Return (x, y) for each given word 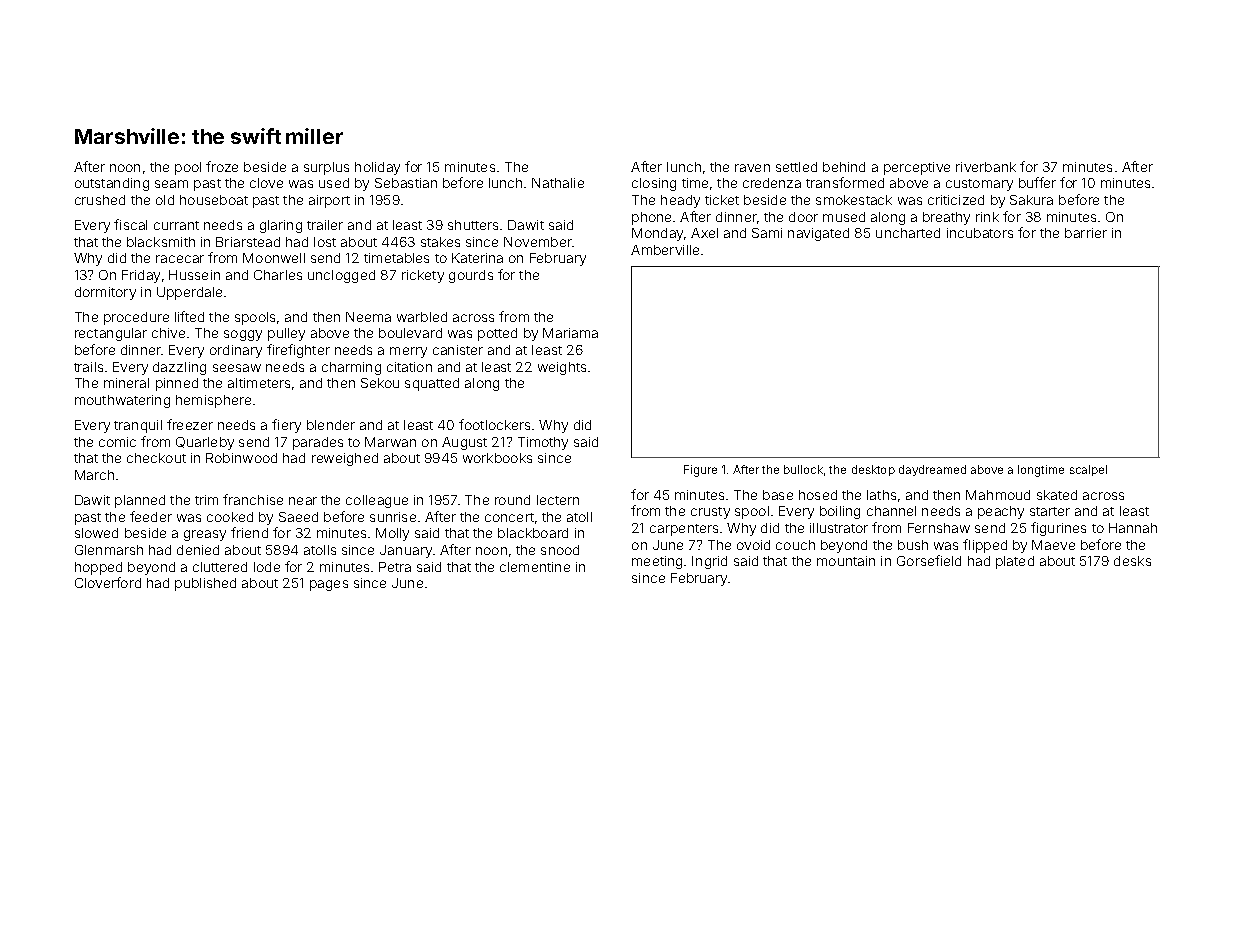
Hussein (194, 275)
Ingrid (709, 562)
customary (979, 185)
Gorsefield (929, 560)
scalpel (1088, 470)
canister (458, 350)
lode (267, 567)
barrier (1086, 233)
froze (222, 166)
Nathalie (558, 183)
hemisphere (213, 401)
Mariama (570, 333)
